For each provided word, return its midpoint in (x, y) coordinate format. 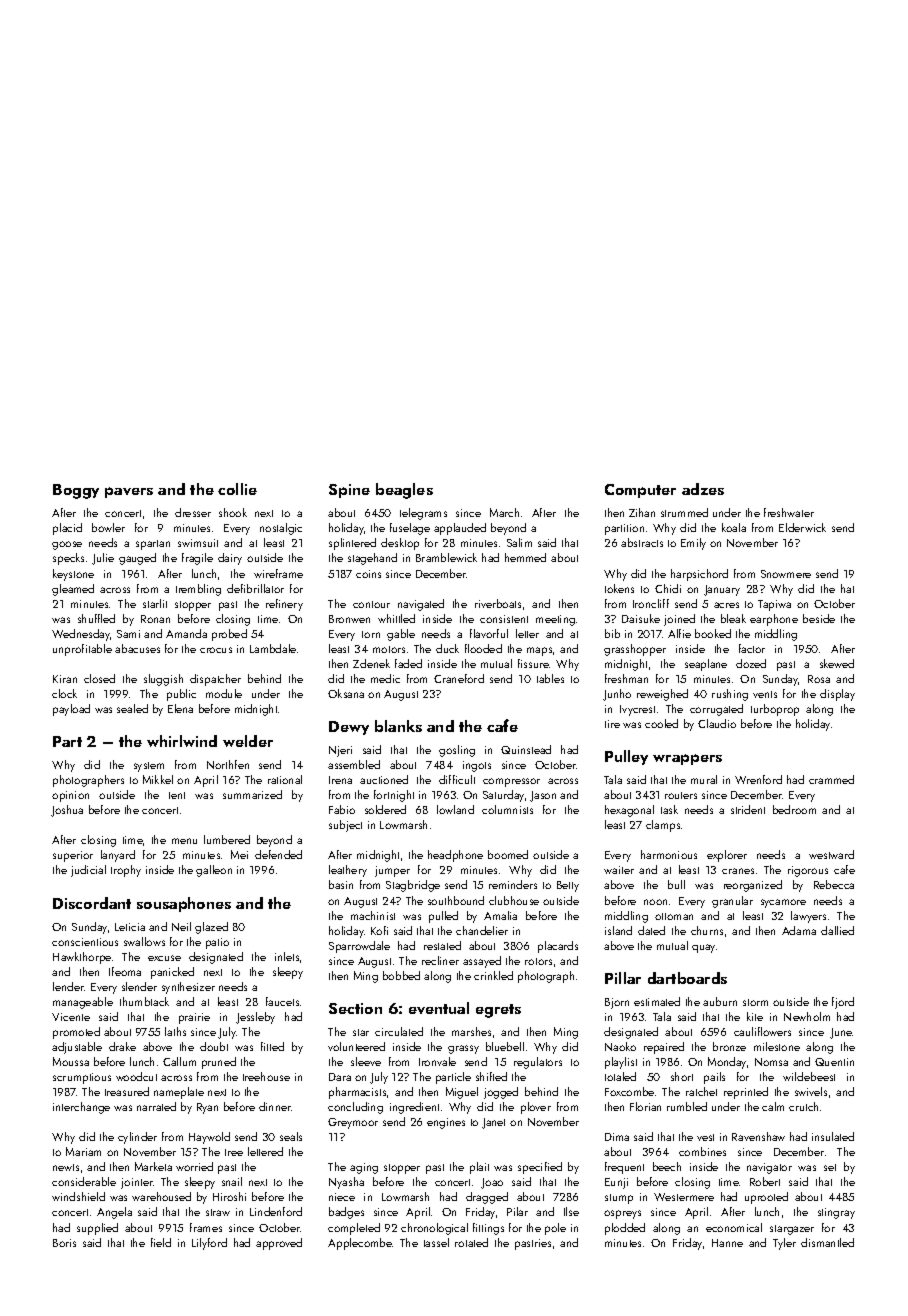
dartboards (687, 978)
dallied (837, 930)
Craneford (459, 678)
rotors (538, 961)
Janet (493, 1123)
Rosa (819, 679)
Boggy (76, 491)
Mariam (83, 1151)
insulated (833, 1136)
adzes (703, 489)
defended (278, 854)
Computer (640, 491)
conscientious (85, 942)
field (161, 1242)
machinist (373, 915)
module (224, 693)
